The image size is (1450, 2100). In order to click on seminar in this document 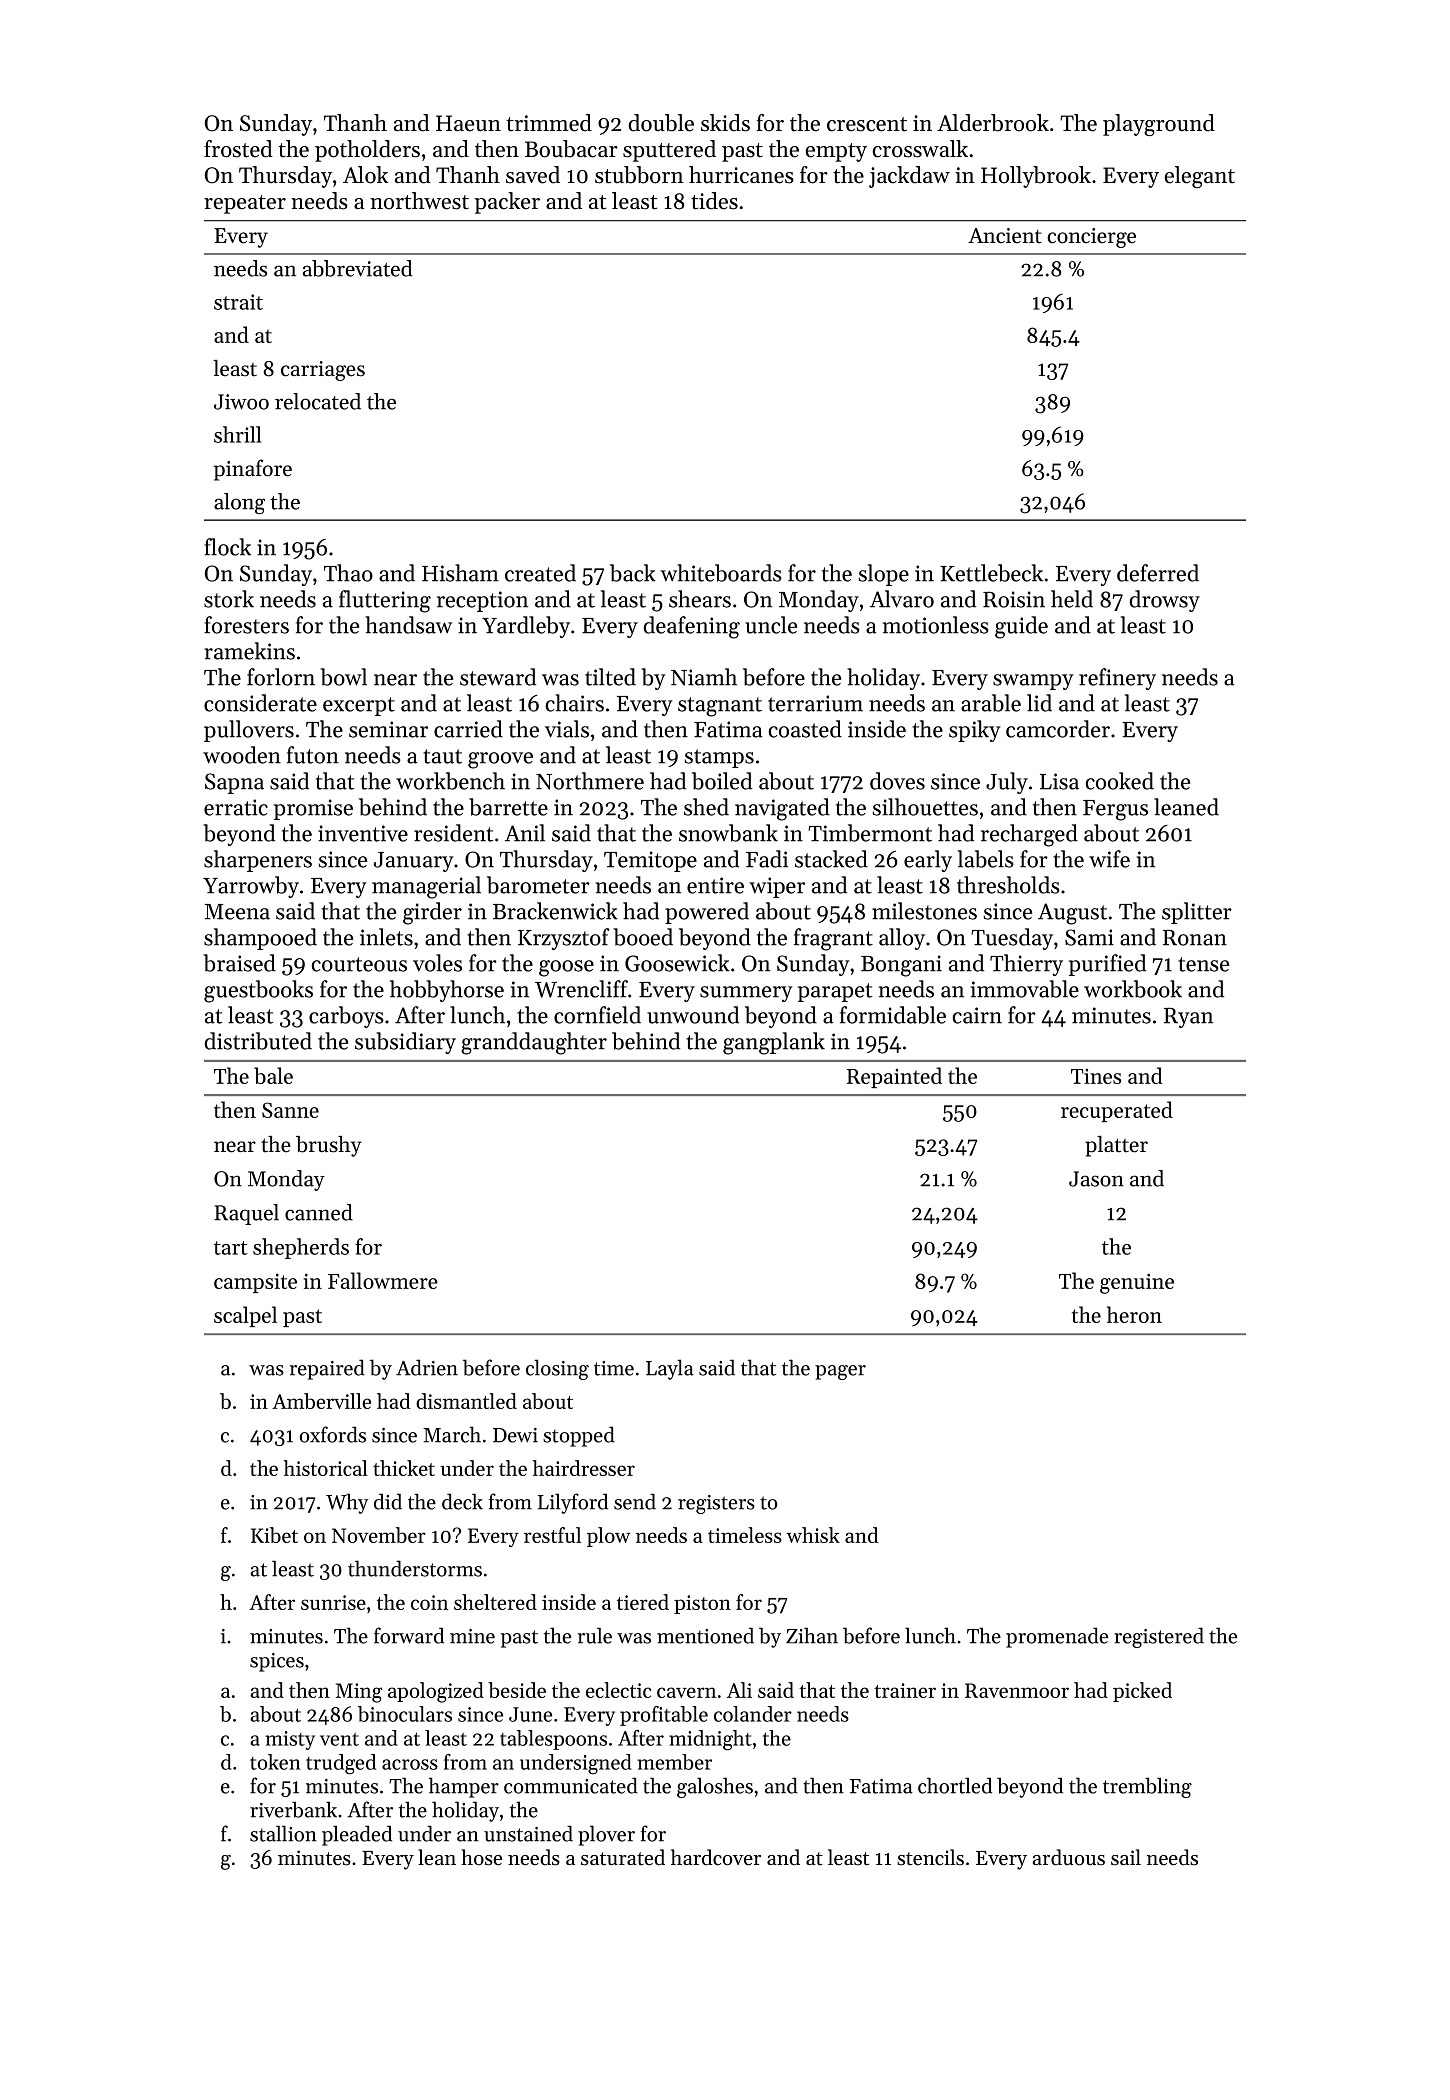, I will do `click(388, 729)`.
